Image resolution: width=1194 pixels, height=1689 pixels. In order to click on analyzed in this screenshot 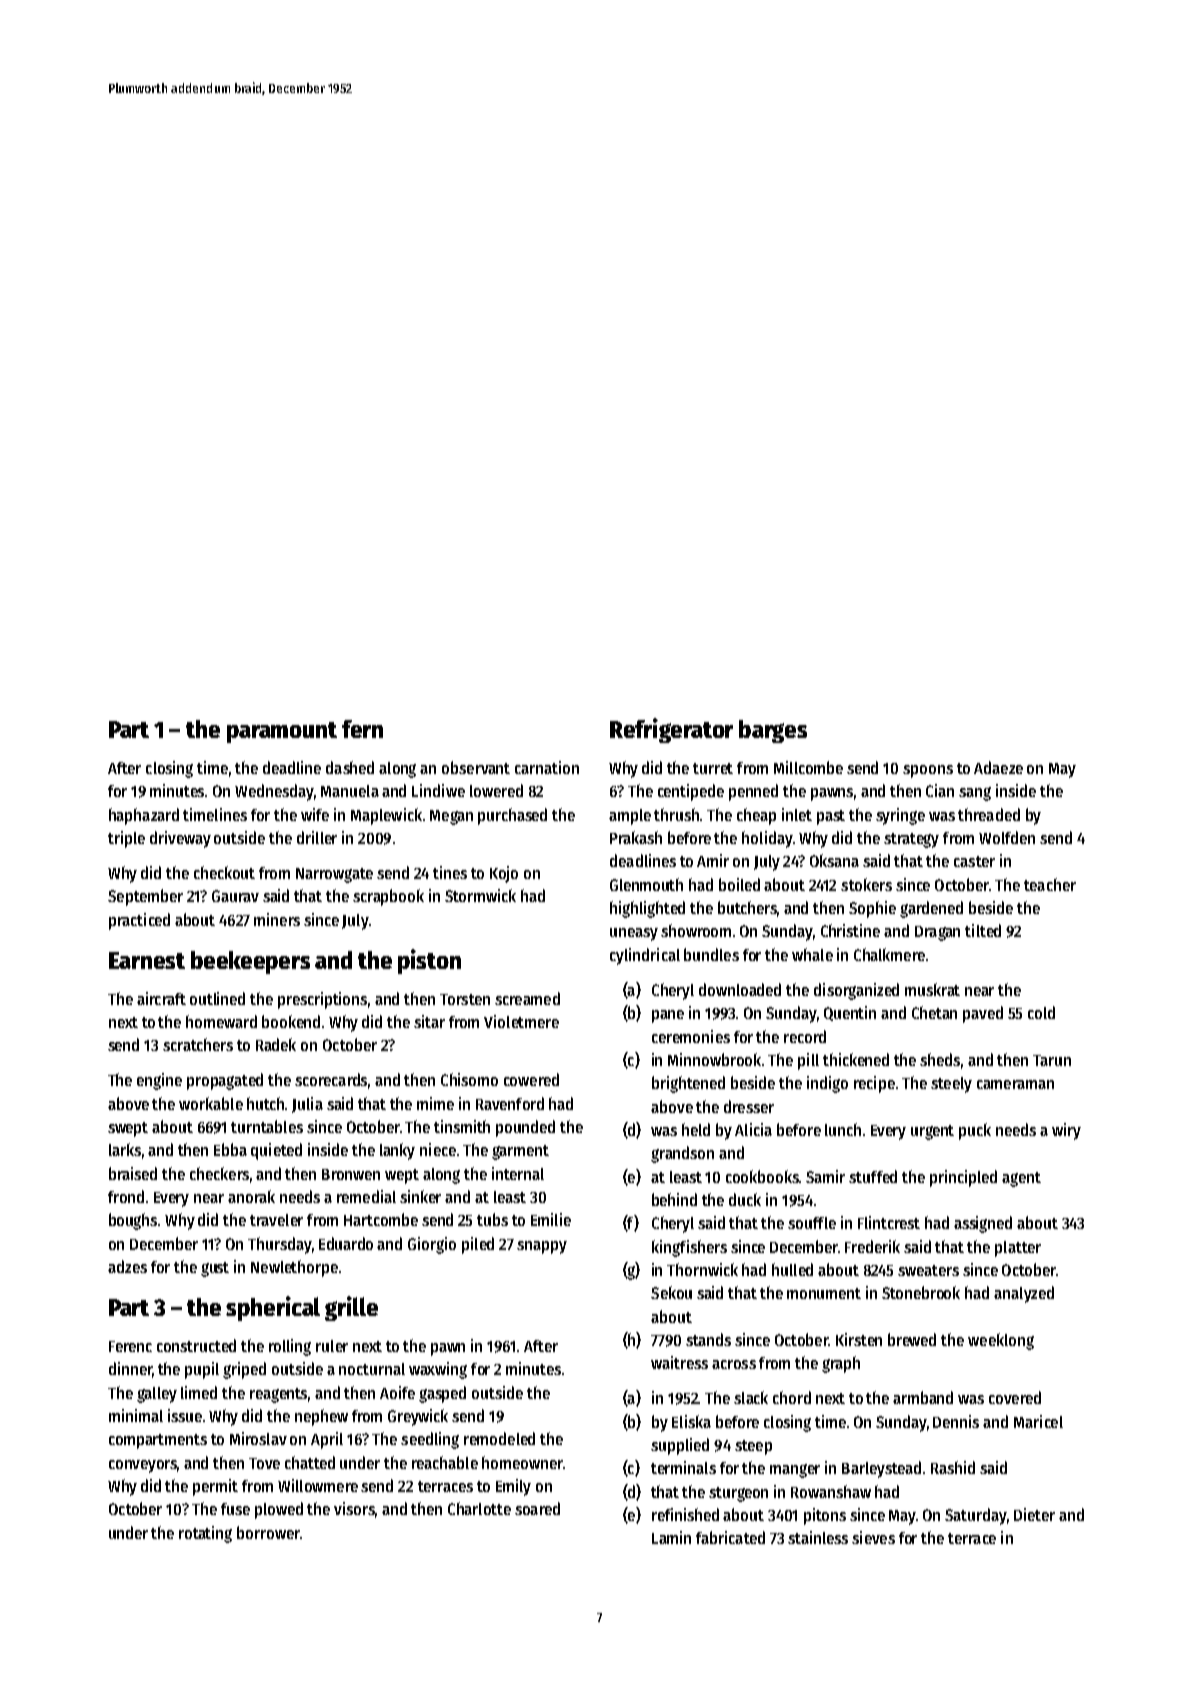, I will do `click(1024, 1294)`.
